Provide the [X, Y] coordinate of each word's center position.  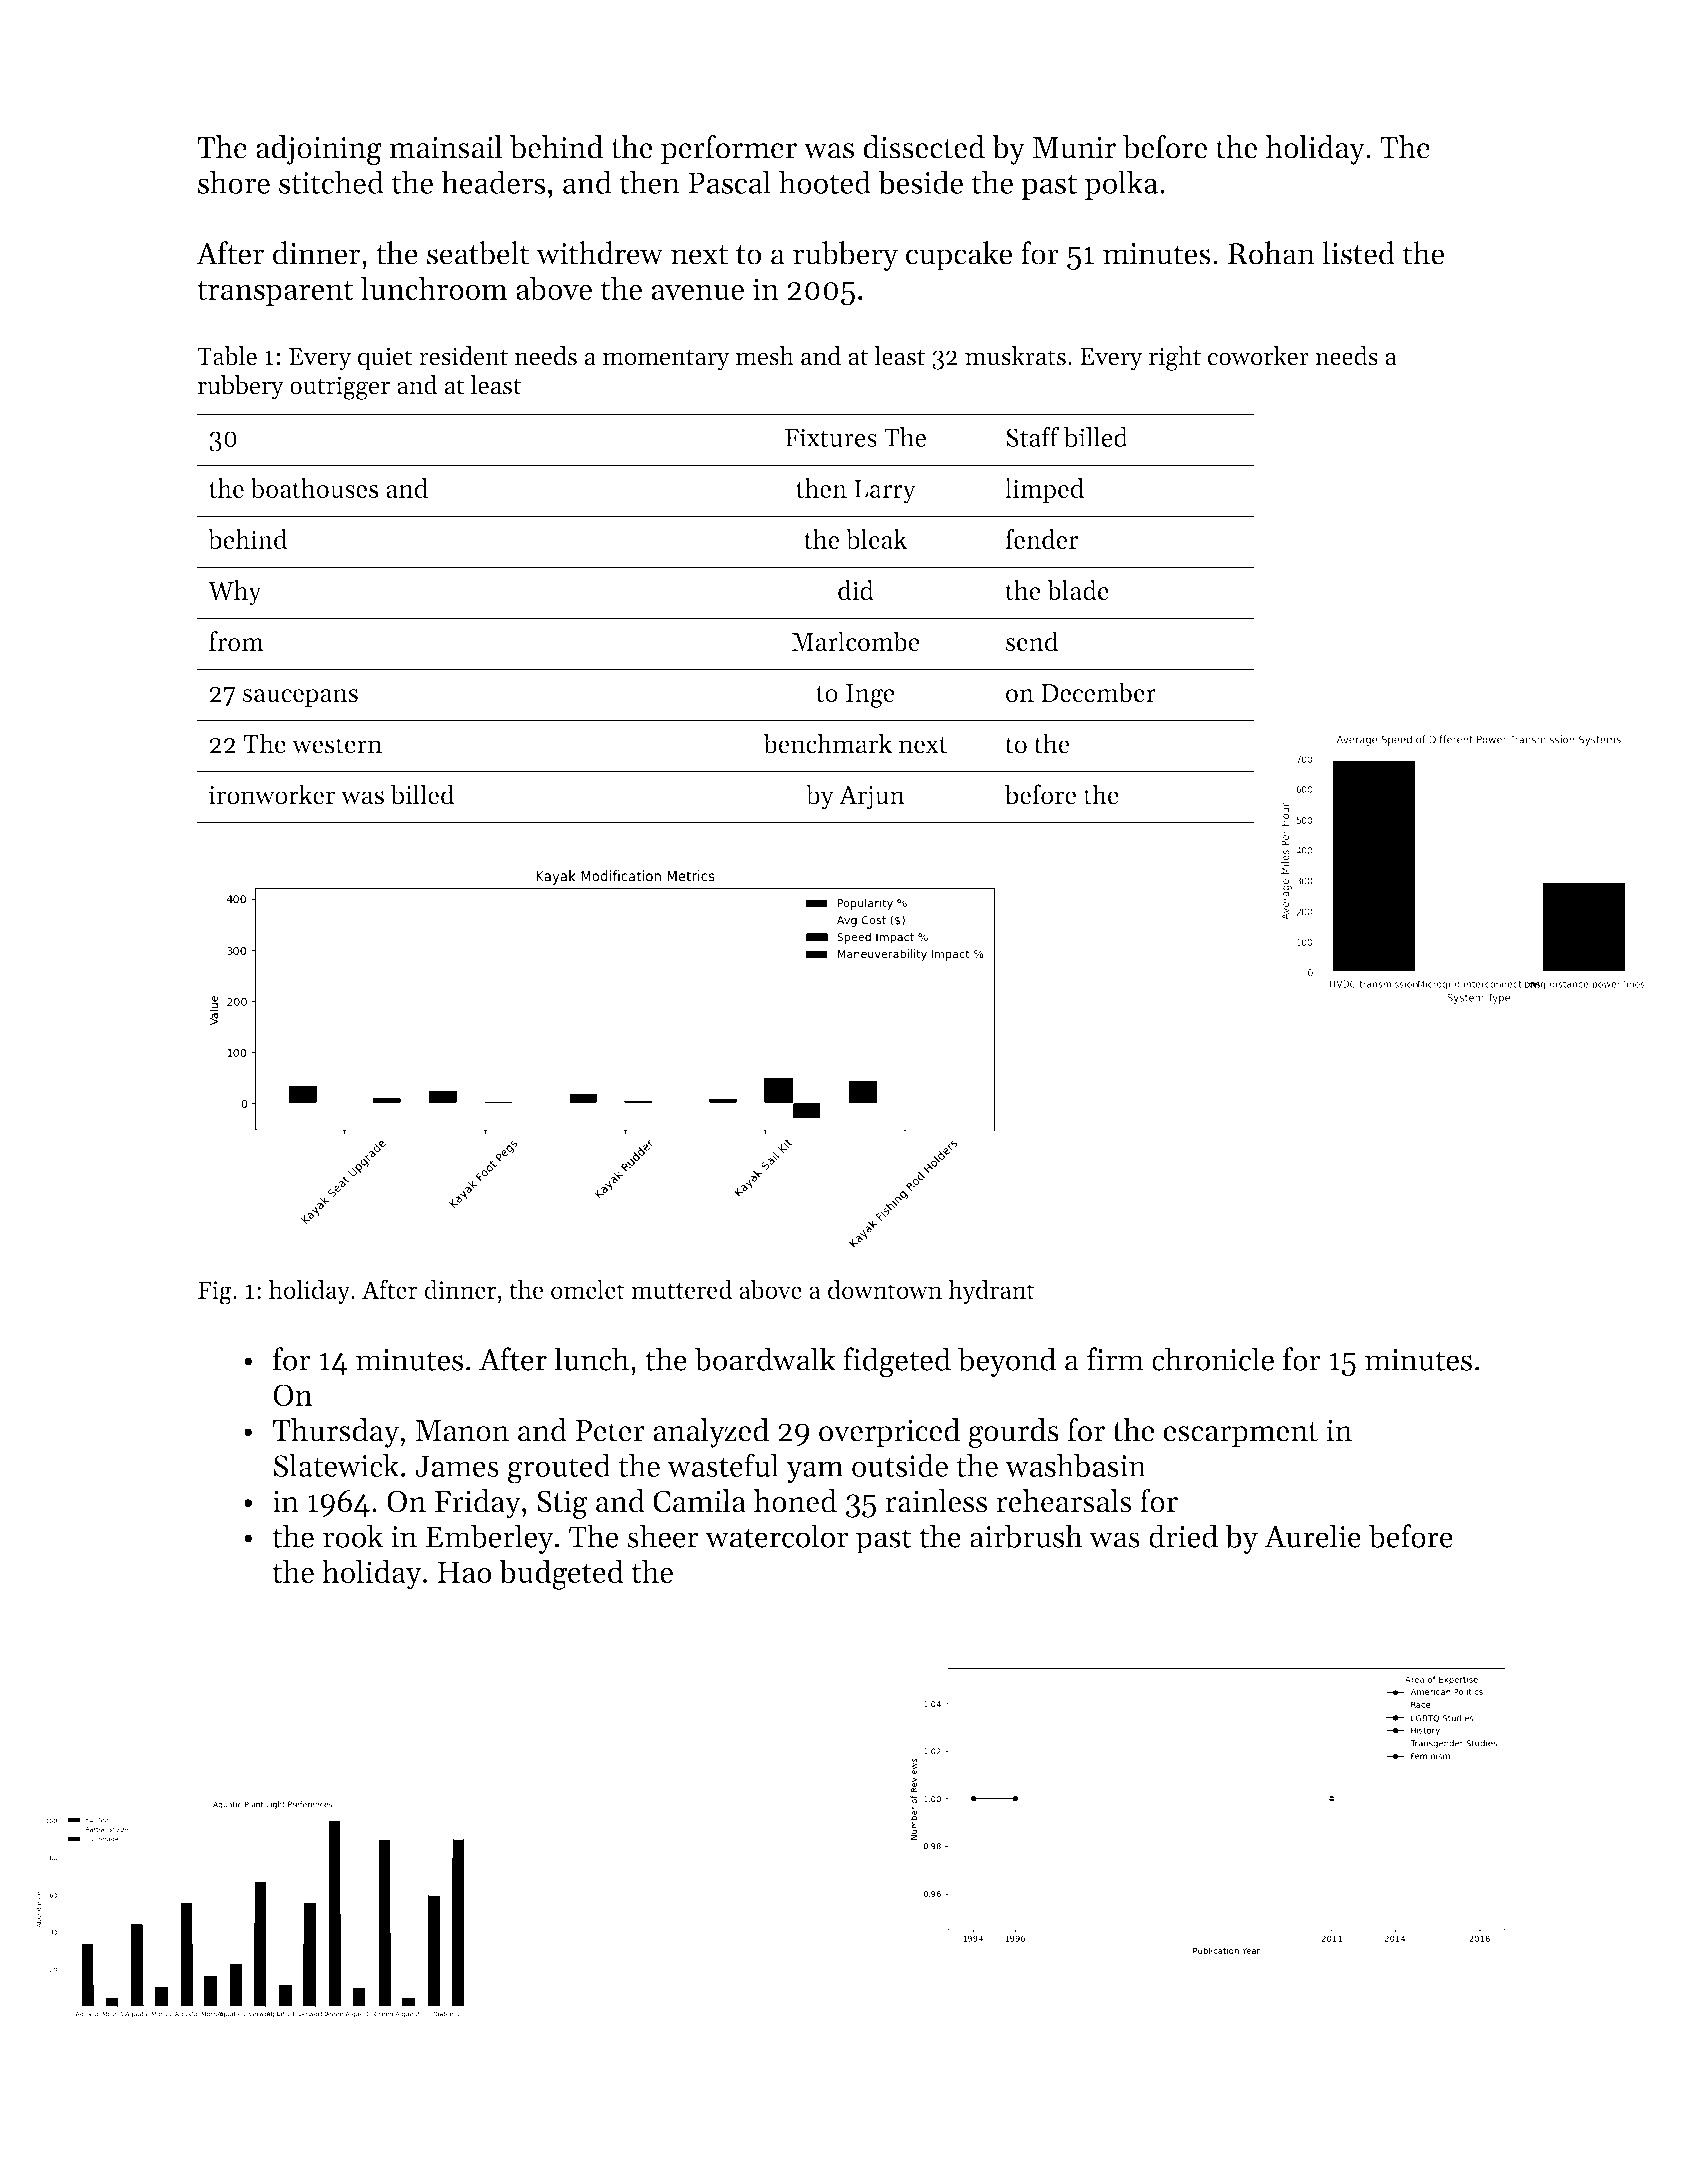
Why [235, 593]
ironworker [272, 794]
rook [353, 1536]
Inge [870, 696]
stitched [331, 182]
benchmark [827, 743]
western [337, 745]
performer [729, 150]
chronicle [1213, 1359]
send [1032, 641]
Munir [1074, 147]
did [856, 590]
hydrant [991, 1292]
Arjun [872, 798]
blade [1078, 590]
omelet [588, 1289]
